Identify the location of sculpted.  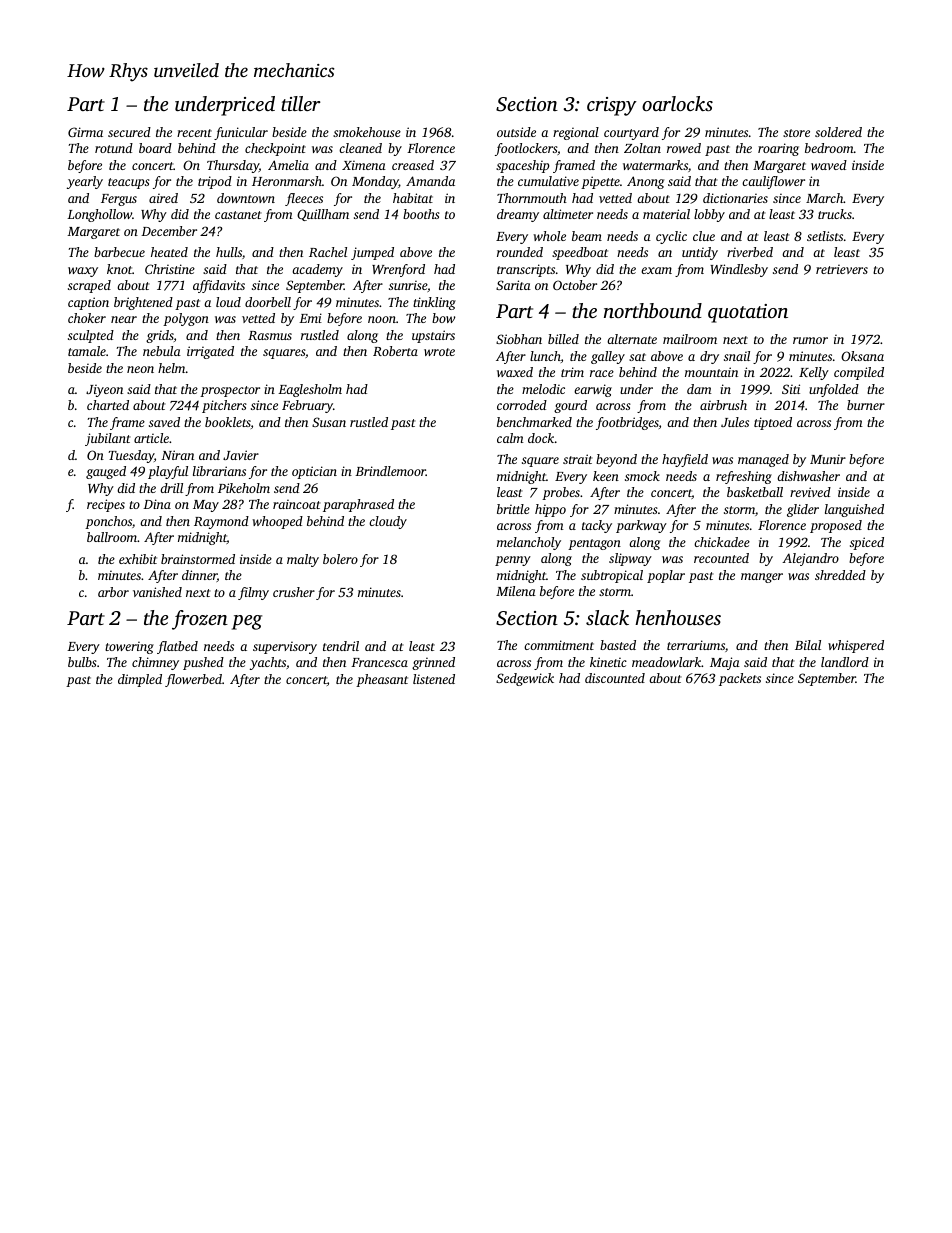
(91, 336).
